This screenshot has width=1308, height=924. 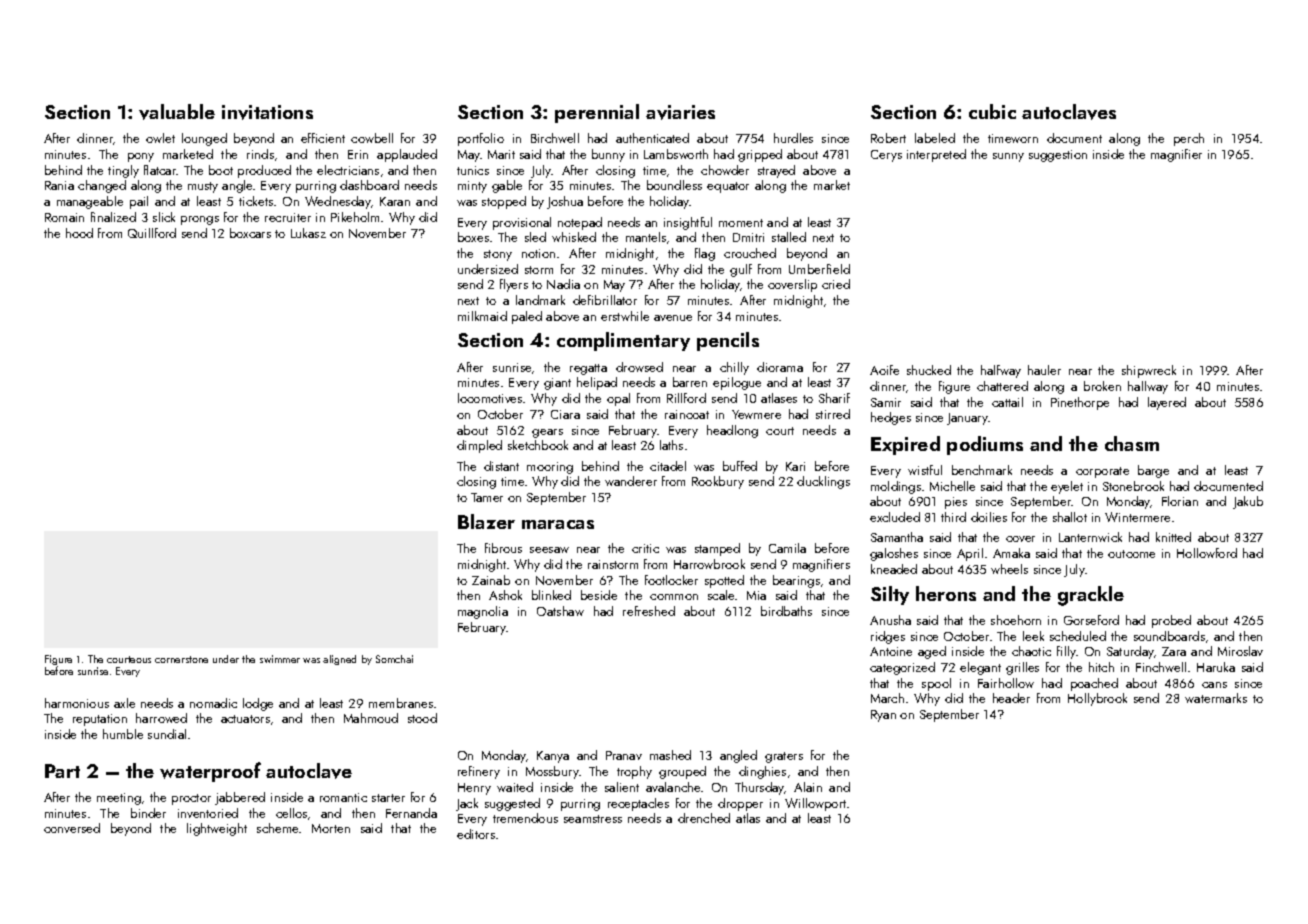 What do you see at coordinates (1167, 403) in the screenshot?
I see `layered` at bounding box center [1167, 403].
